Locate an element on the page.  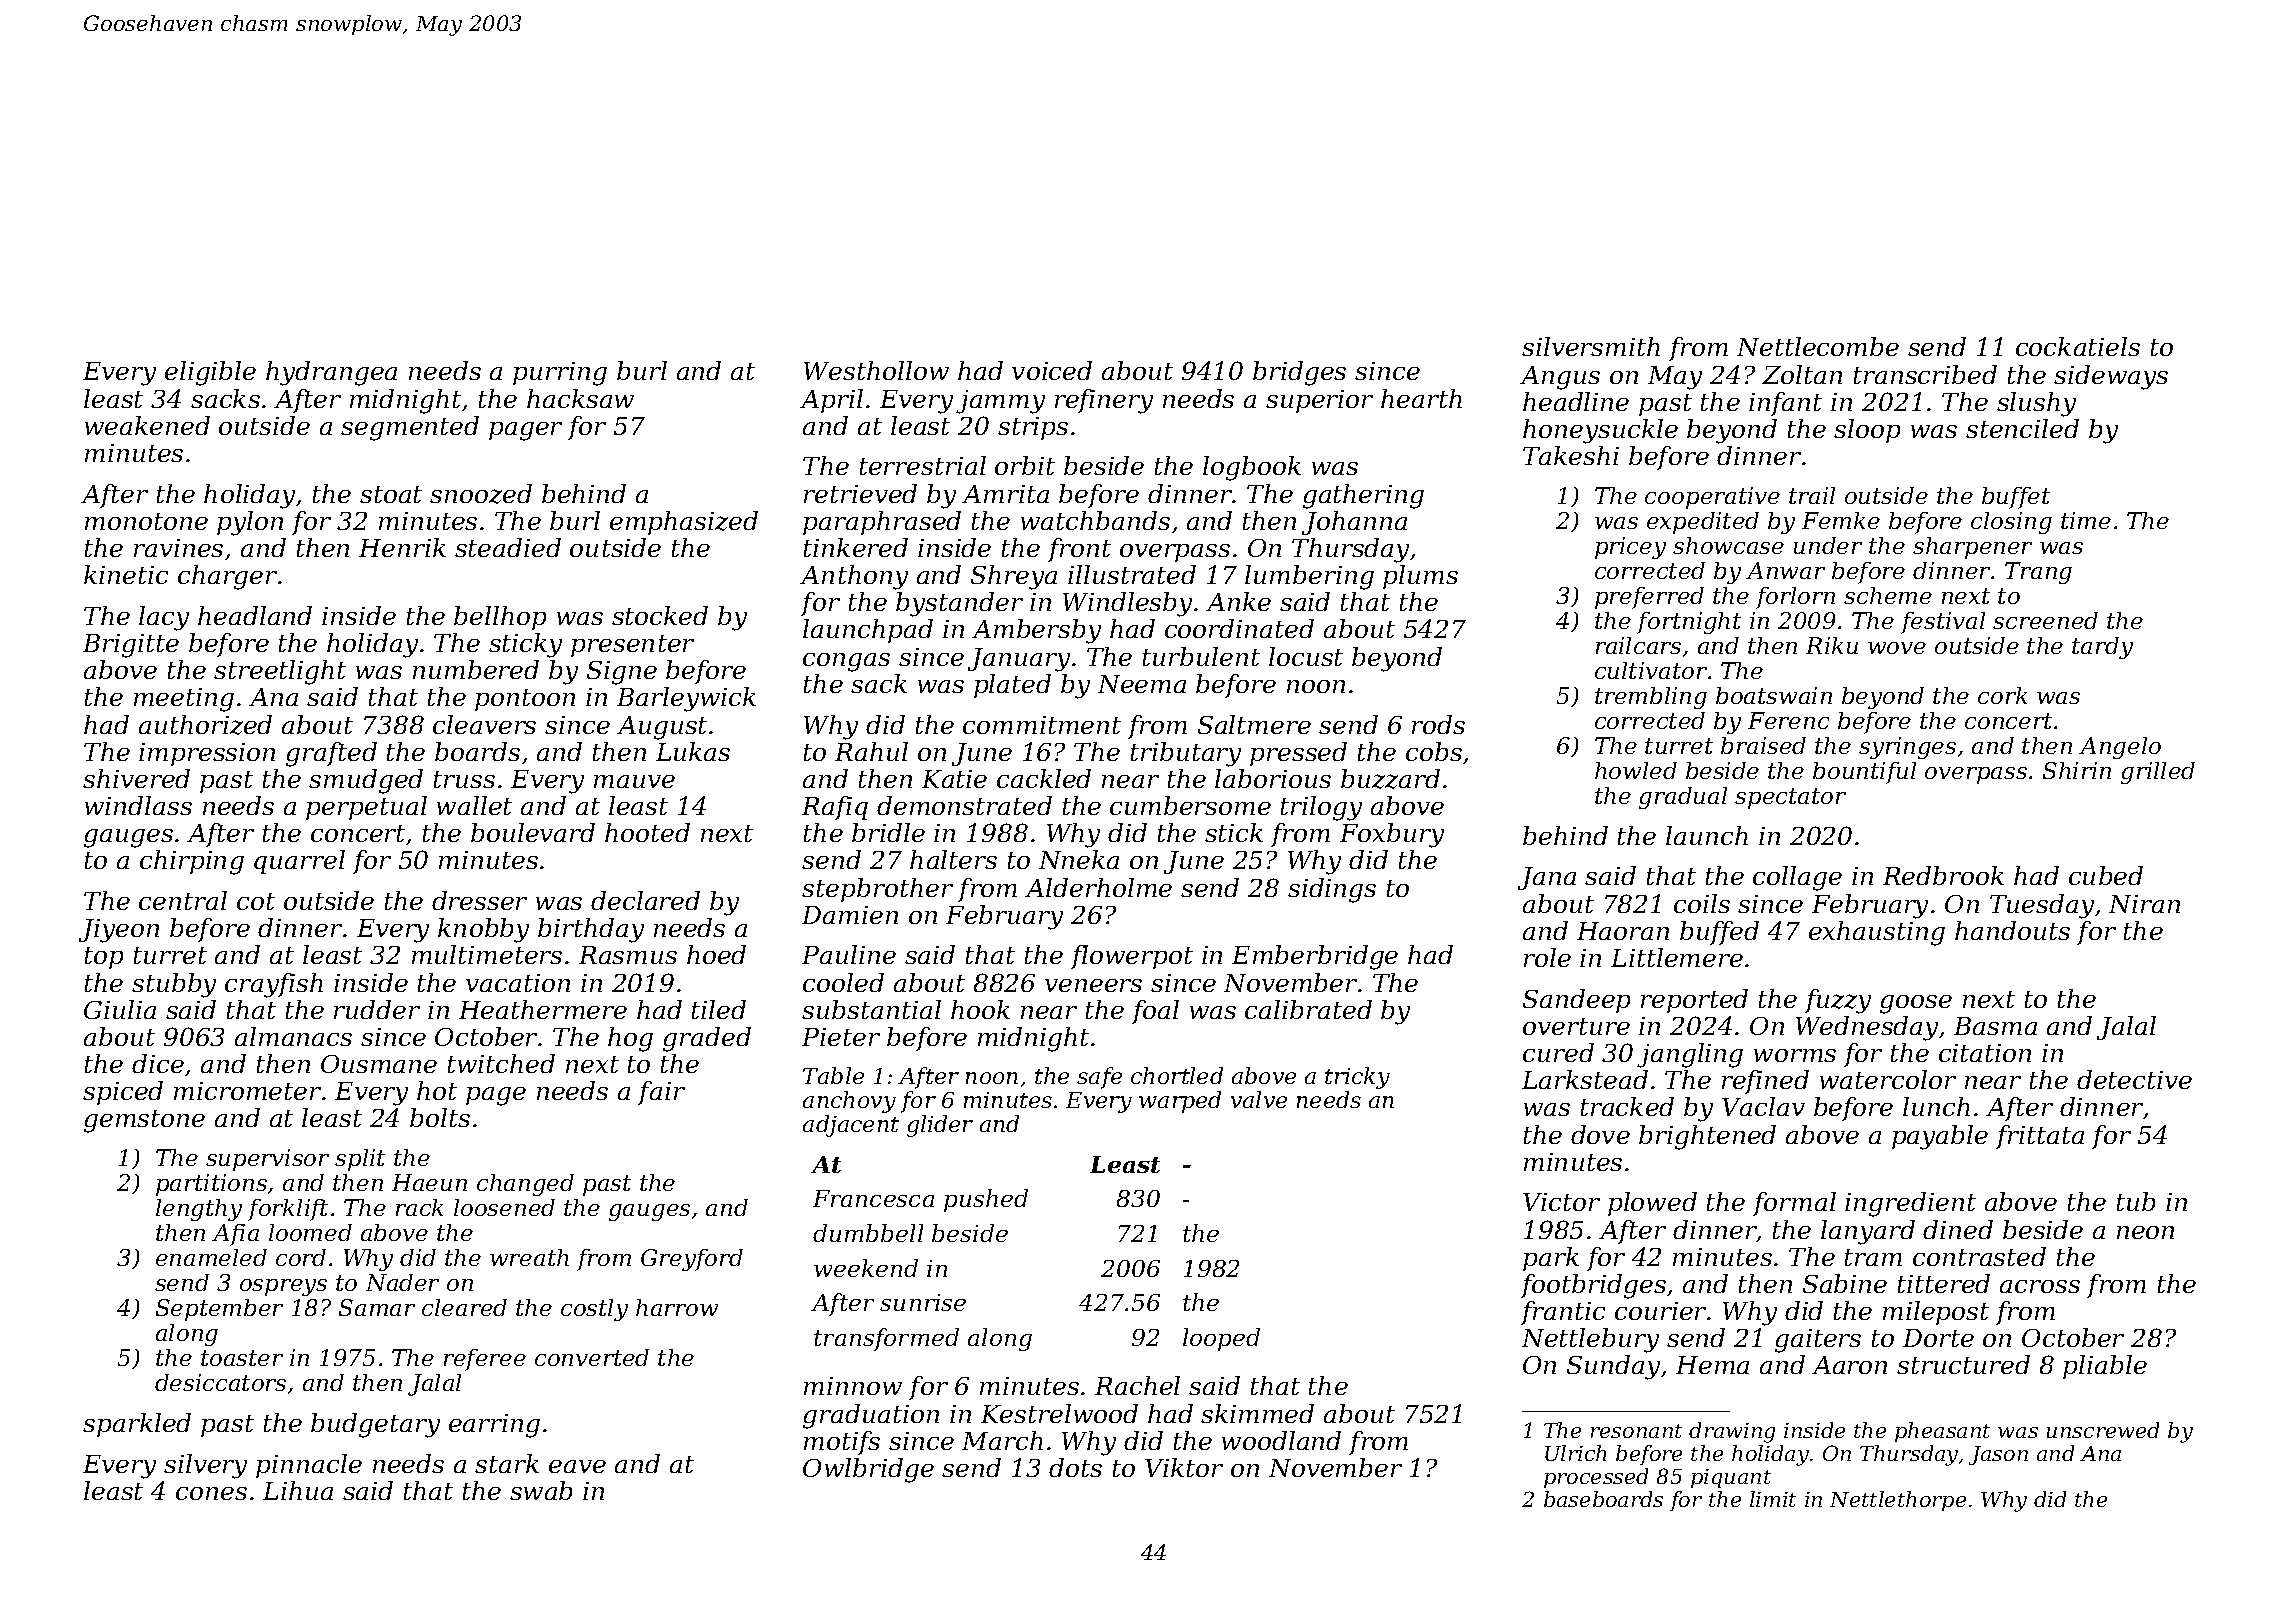
Nettlecombe is located at coordinates (1818, 346).
